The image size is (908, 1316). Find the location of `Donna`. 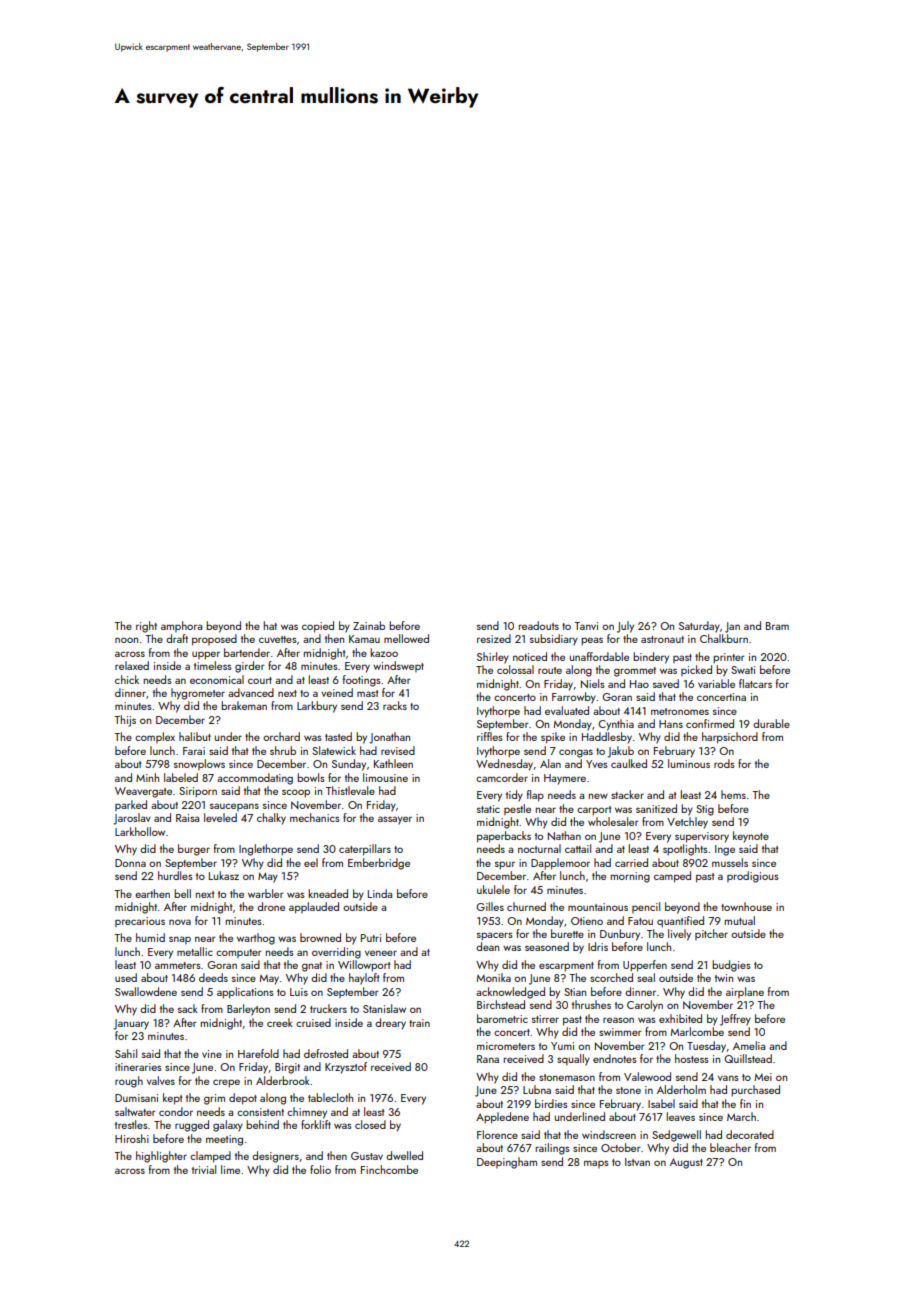

Donna is located at coordinates (130, 863).
